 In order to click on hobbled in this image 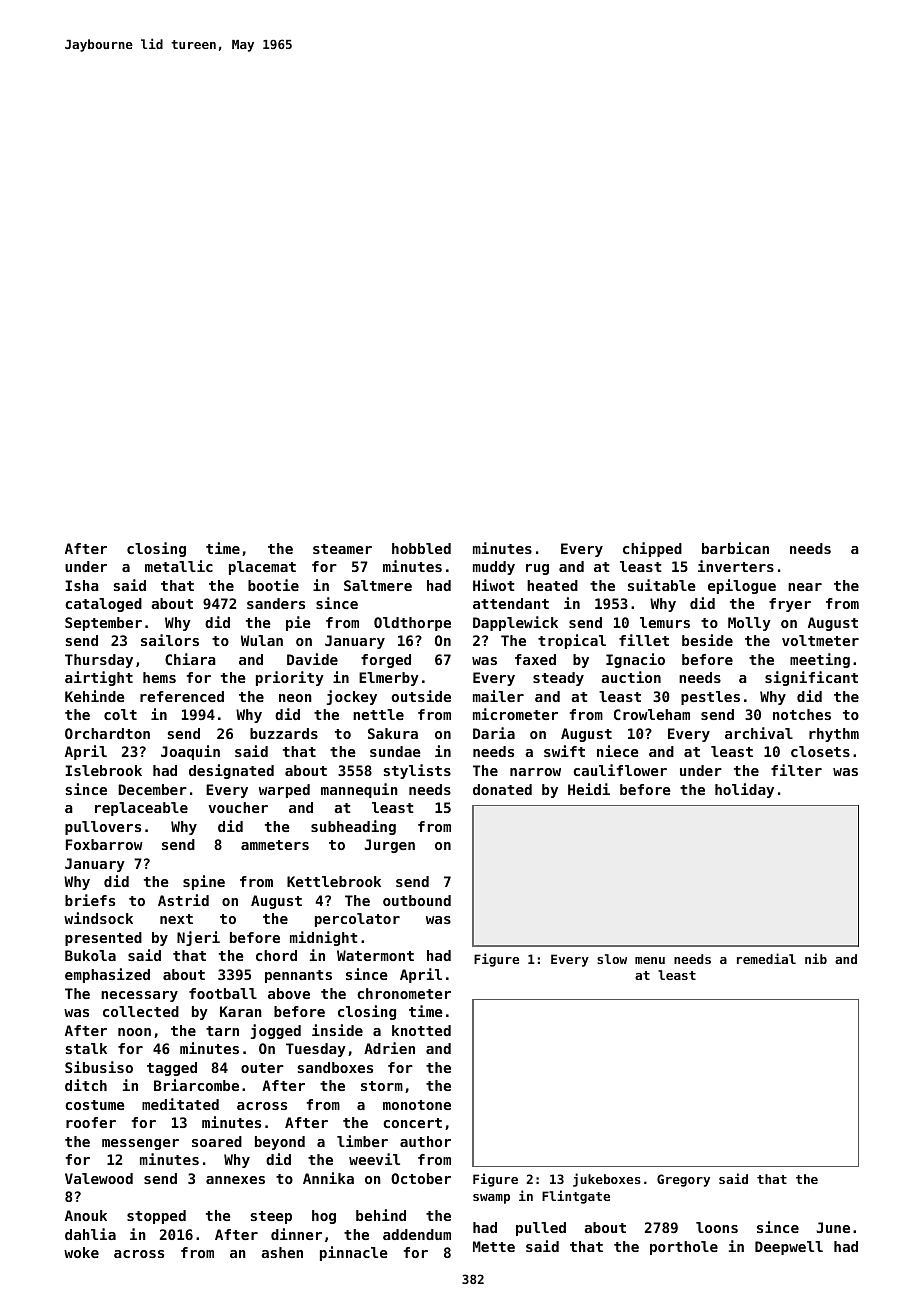, I will do `click(421, 548)`.
